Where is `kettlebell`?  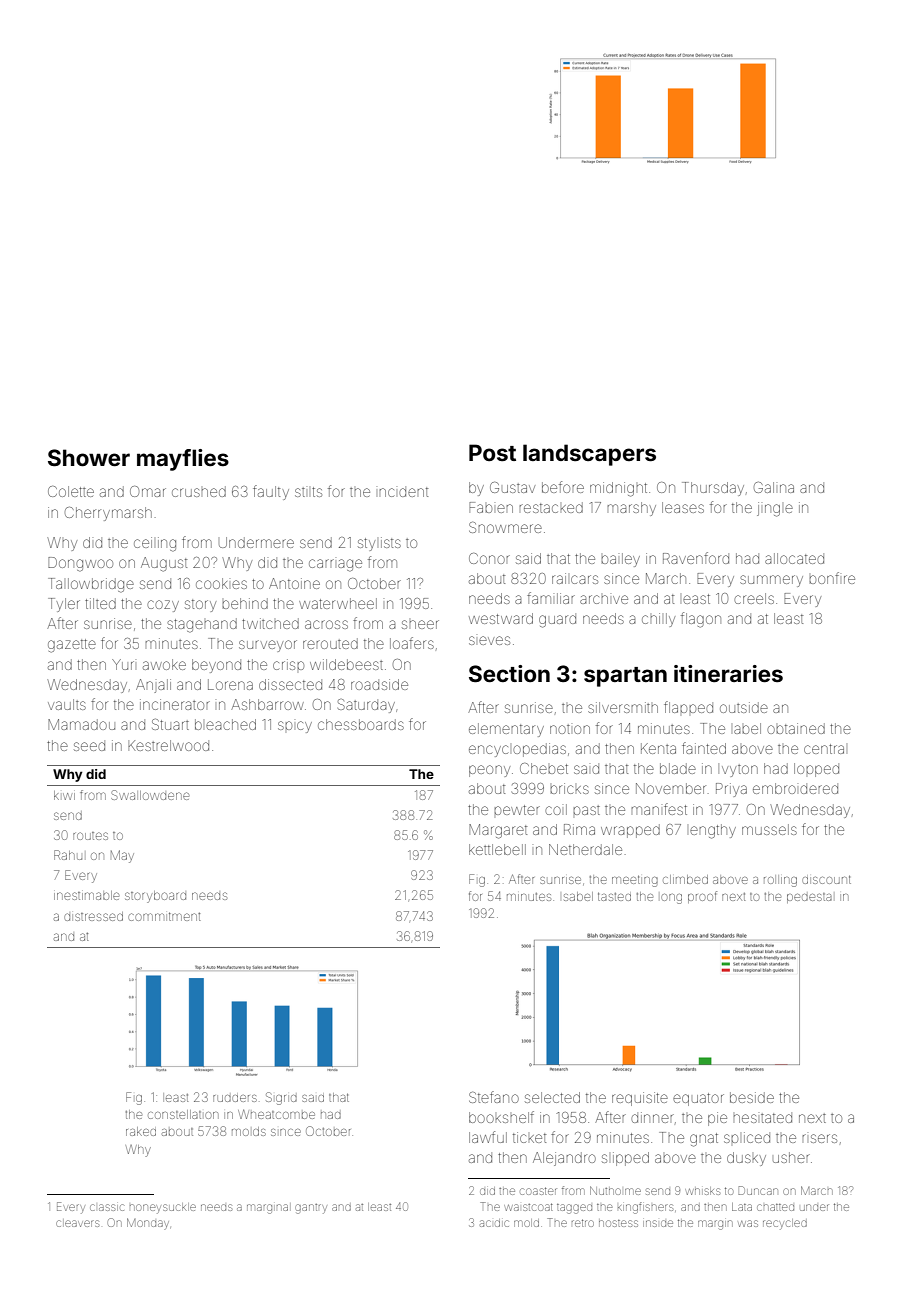 kettlebell is located at coordinates (497, 849).
